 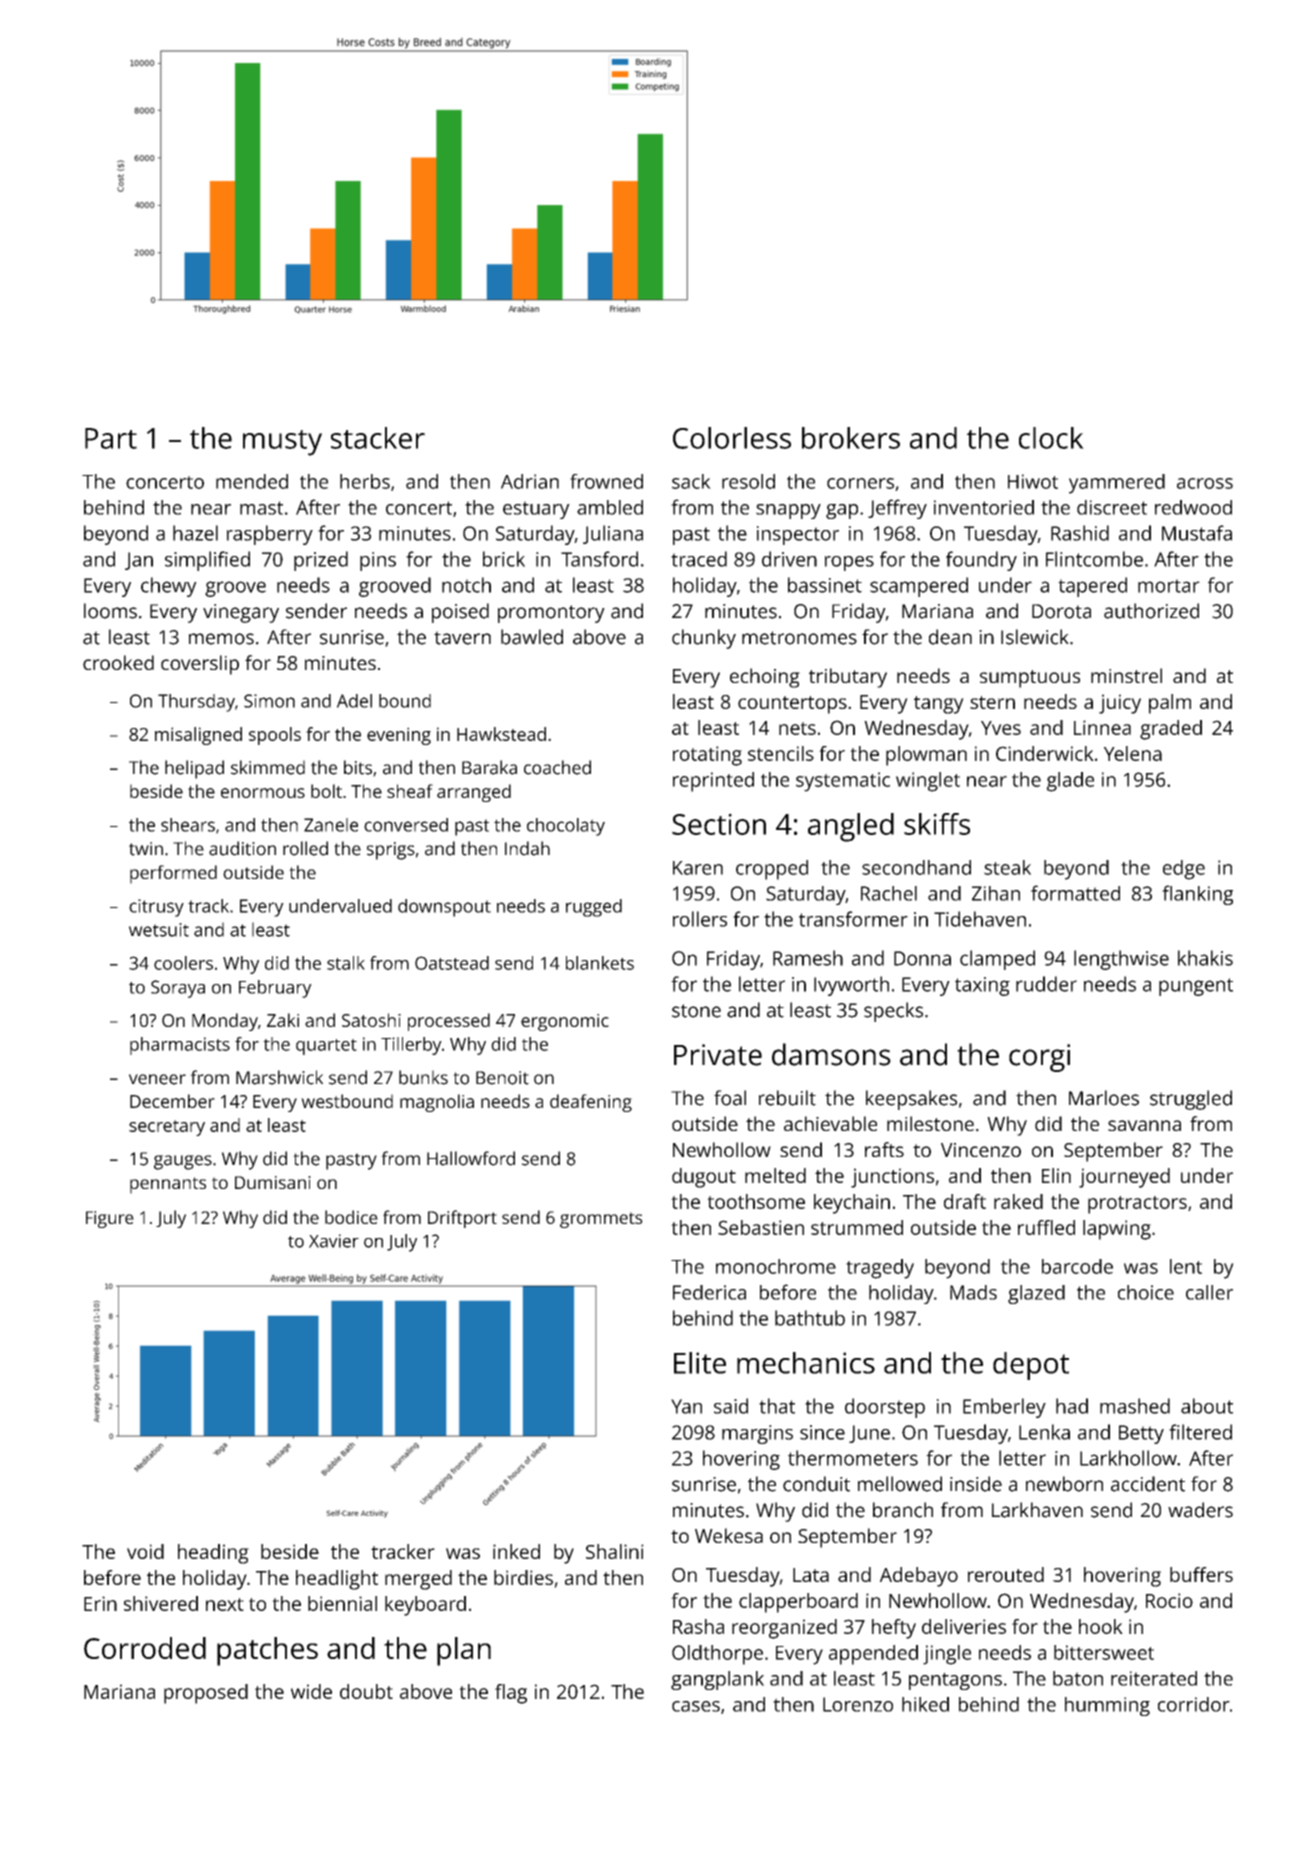 I want to click on misaligned, so click(x=198, y=736).
